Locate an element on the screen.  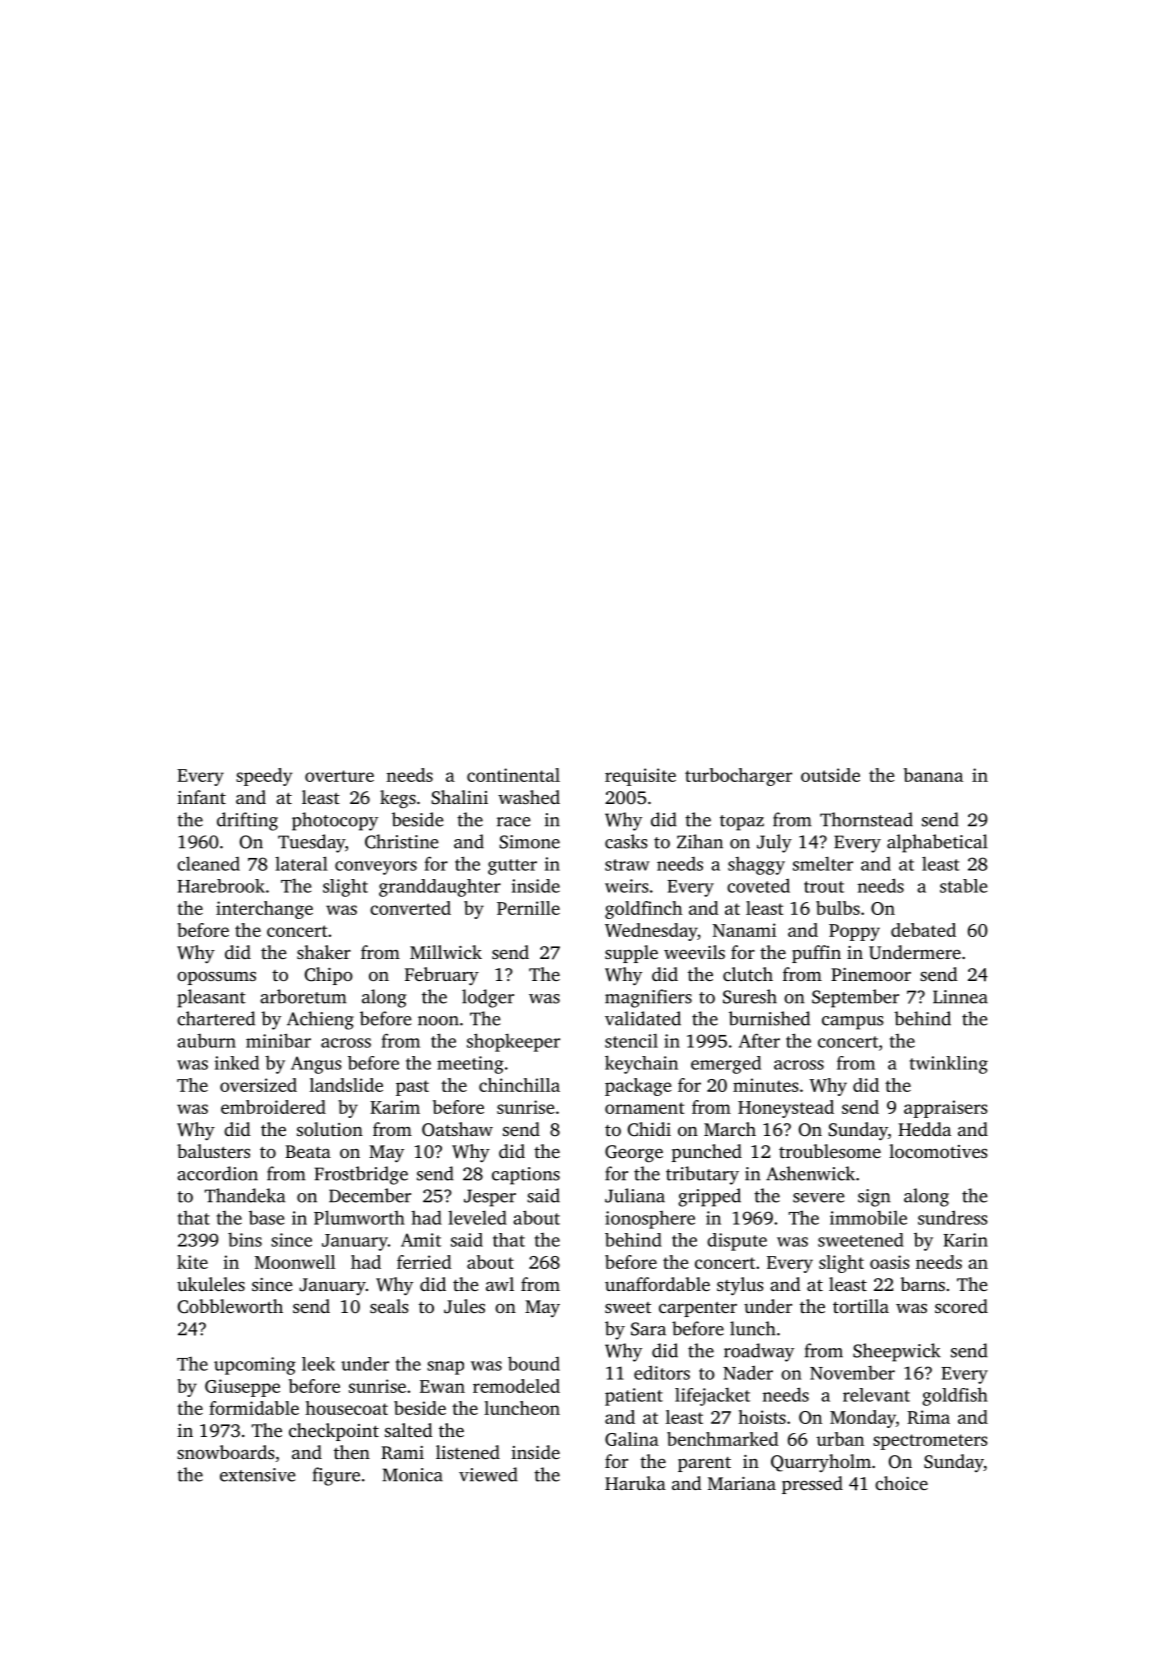
leveled is located at coordinates (477, 1217).
